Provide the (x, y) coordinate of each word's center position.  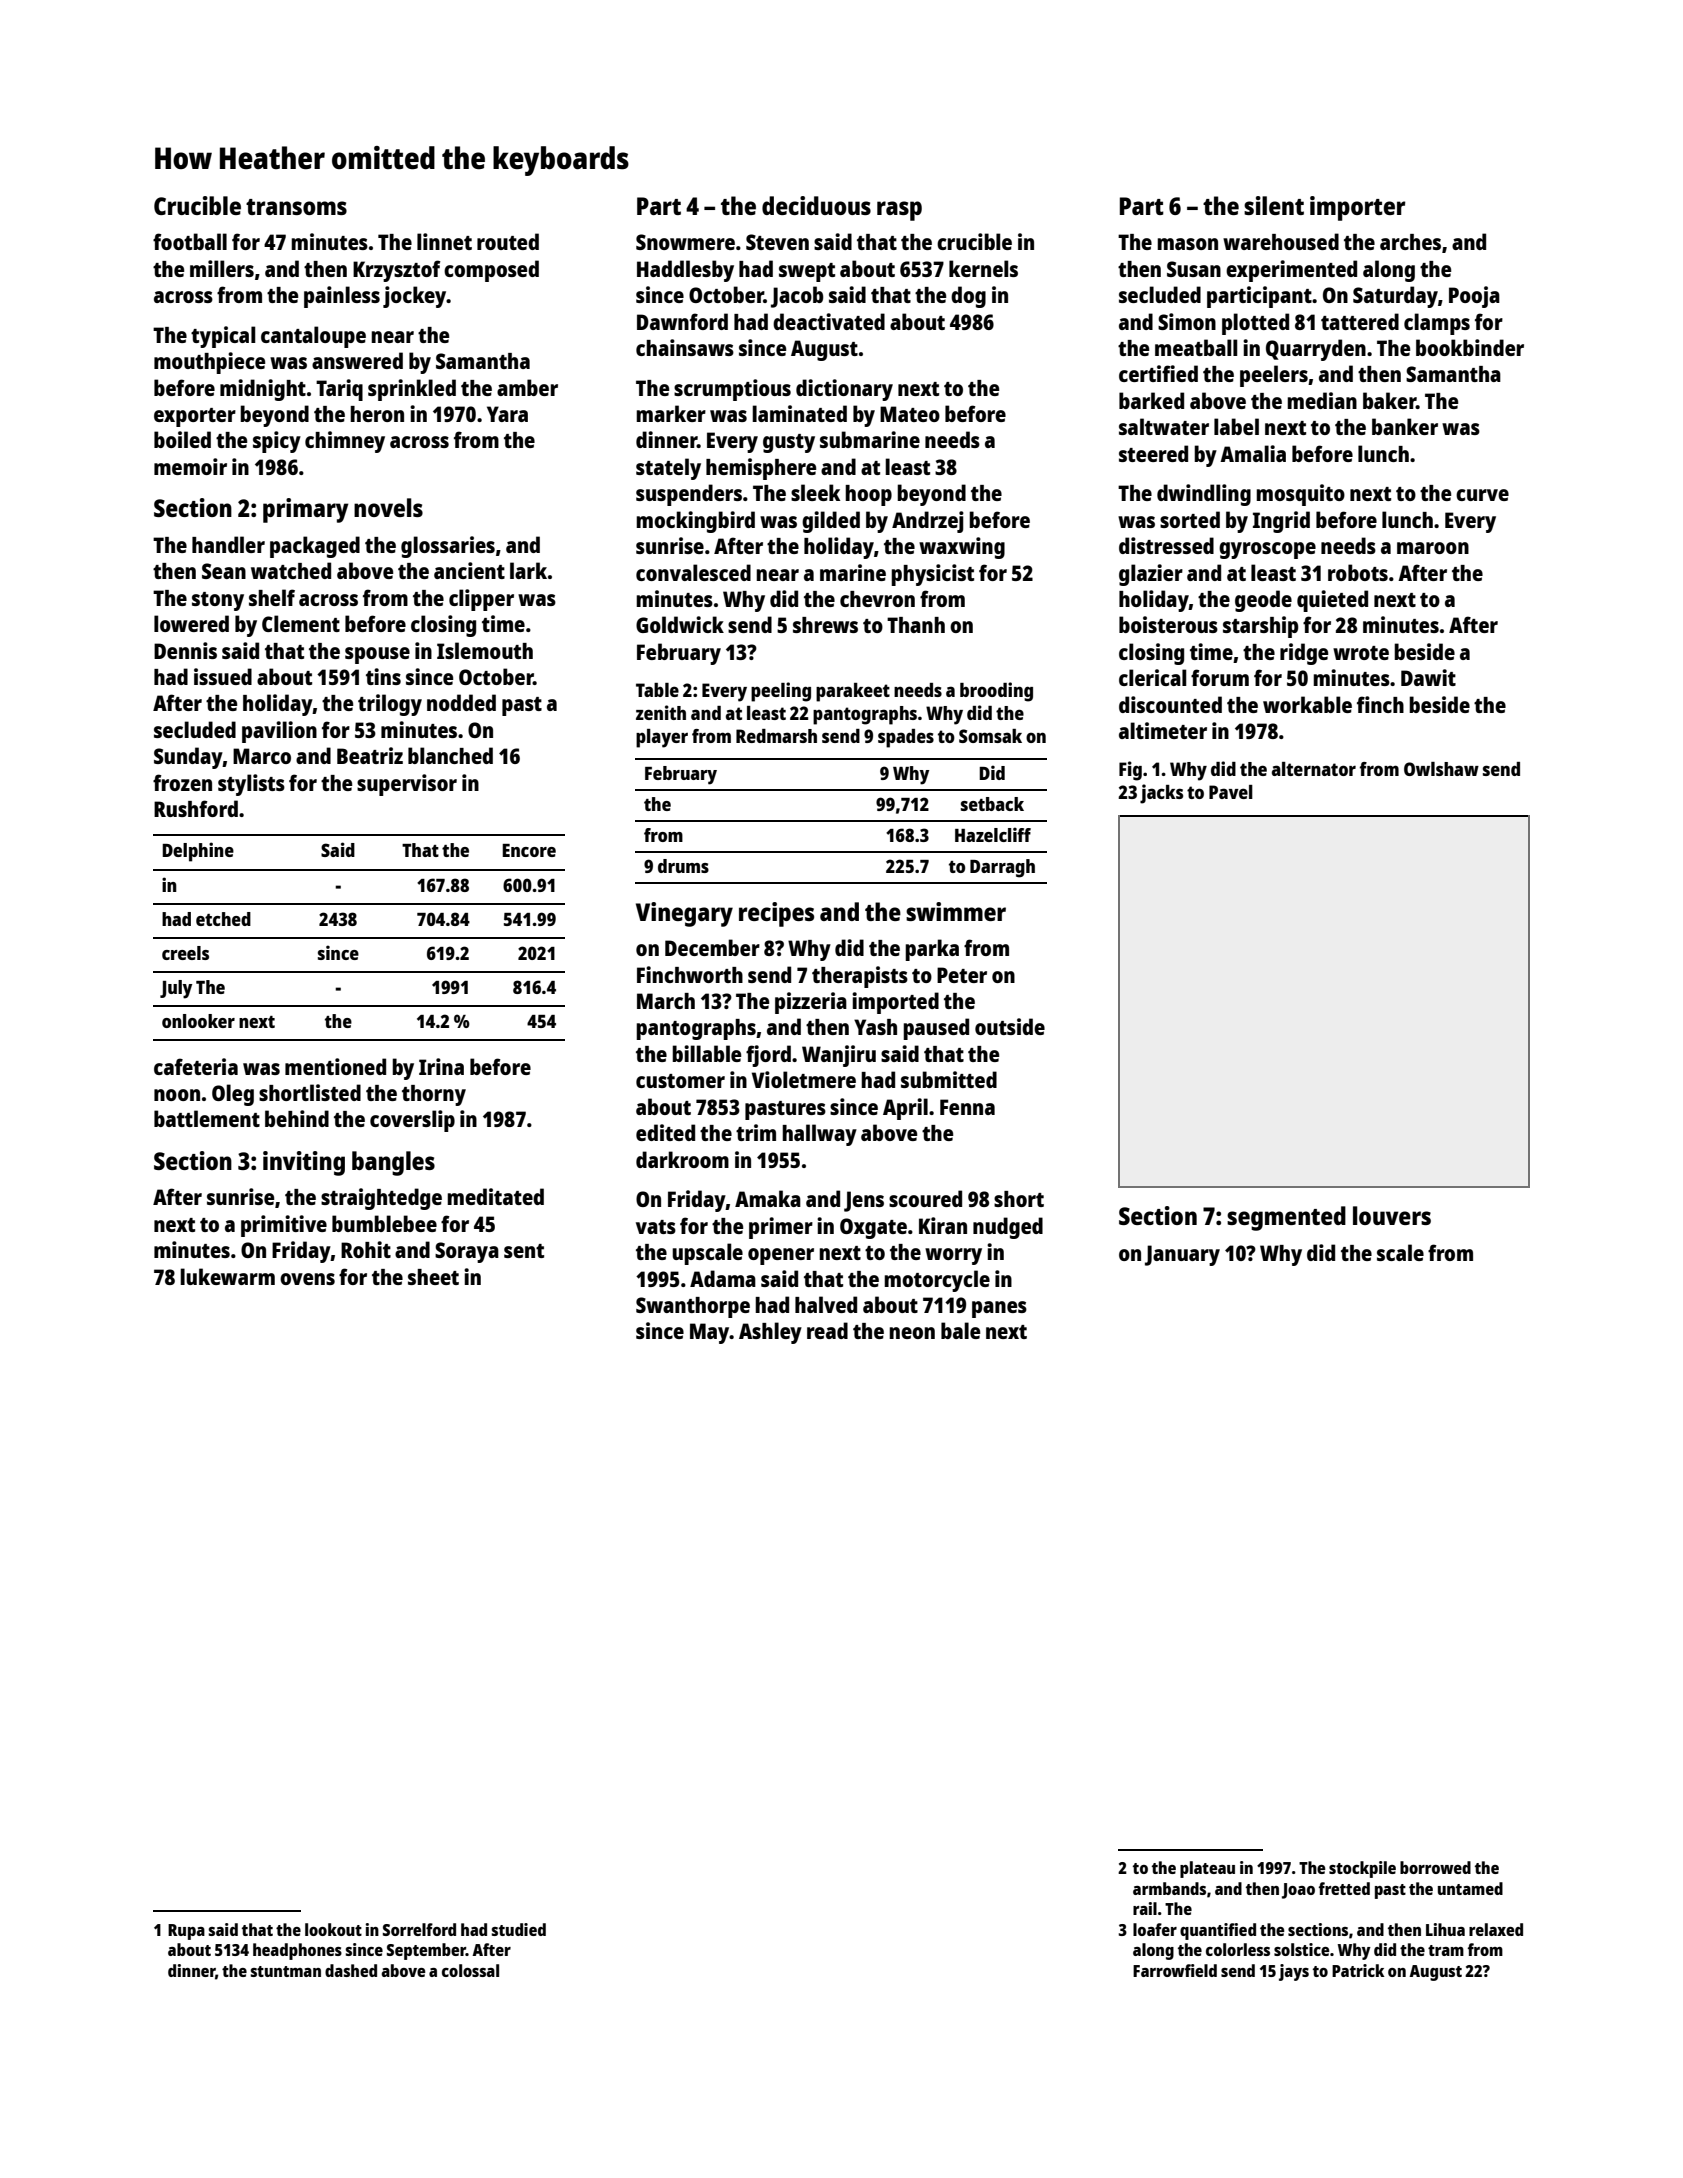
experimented (1291, 271)
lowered (191, 623)
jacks (1161, 794)
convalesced (693, 572)
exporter (195, 417)
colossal (470, 1970)
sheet (433, 1277)
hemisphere (761, 469)
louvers (1392, 1215)
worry (953, 1256)
